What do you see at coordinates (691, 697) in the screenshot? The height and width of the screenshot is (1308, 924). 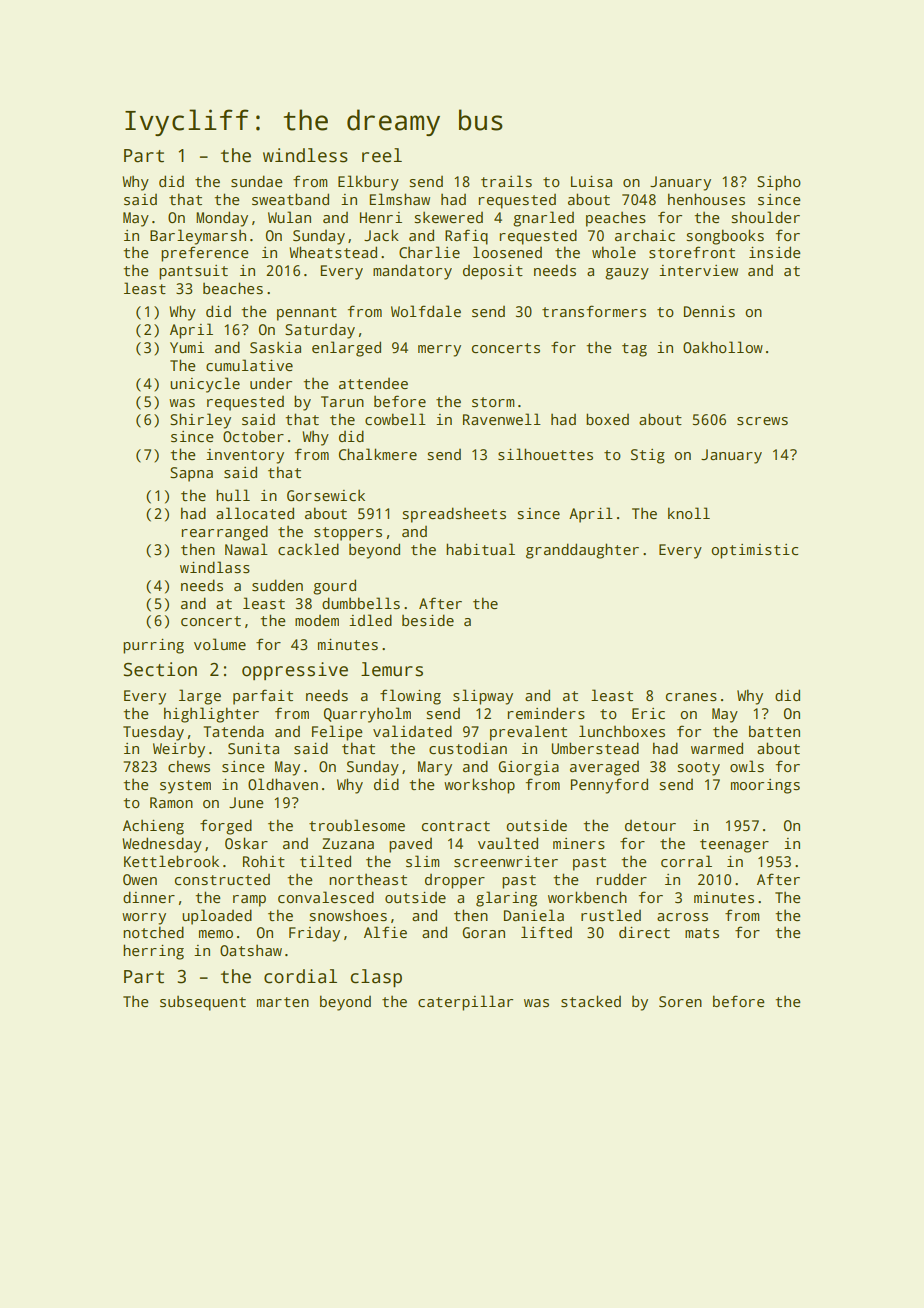 I see `cranes` at bounding box center [691, 697].
